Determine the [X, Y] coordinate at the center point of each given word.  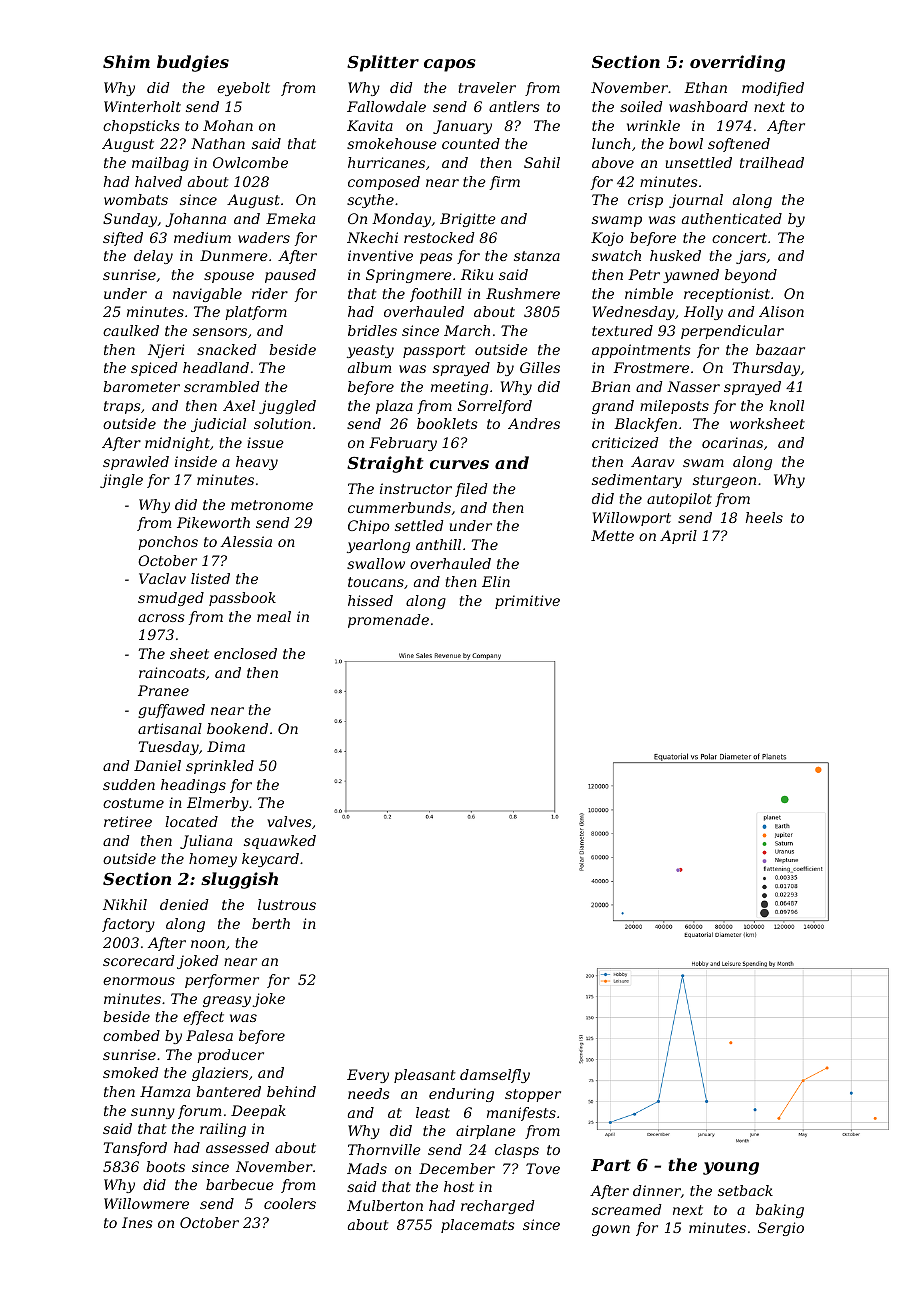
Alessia [246, 541]
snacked [226, 349]
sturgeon [724, 481]
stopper [533, 1095]
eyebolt [243, 89]
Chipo [368, 527]
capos [450, 65]
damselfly [495, 1076]
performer [222, 981]
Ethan [705, 87]
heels [764, 517]
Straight [385, 464]
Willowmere [146, 1203]
